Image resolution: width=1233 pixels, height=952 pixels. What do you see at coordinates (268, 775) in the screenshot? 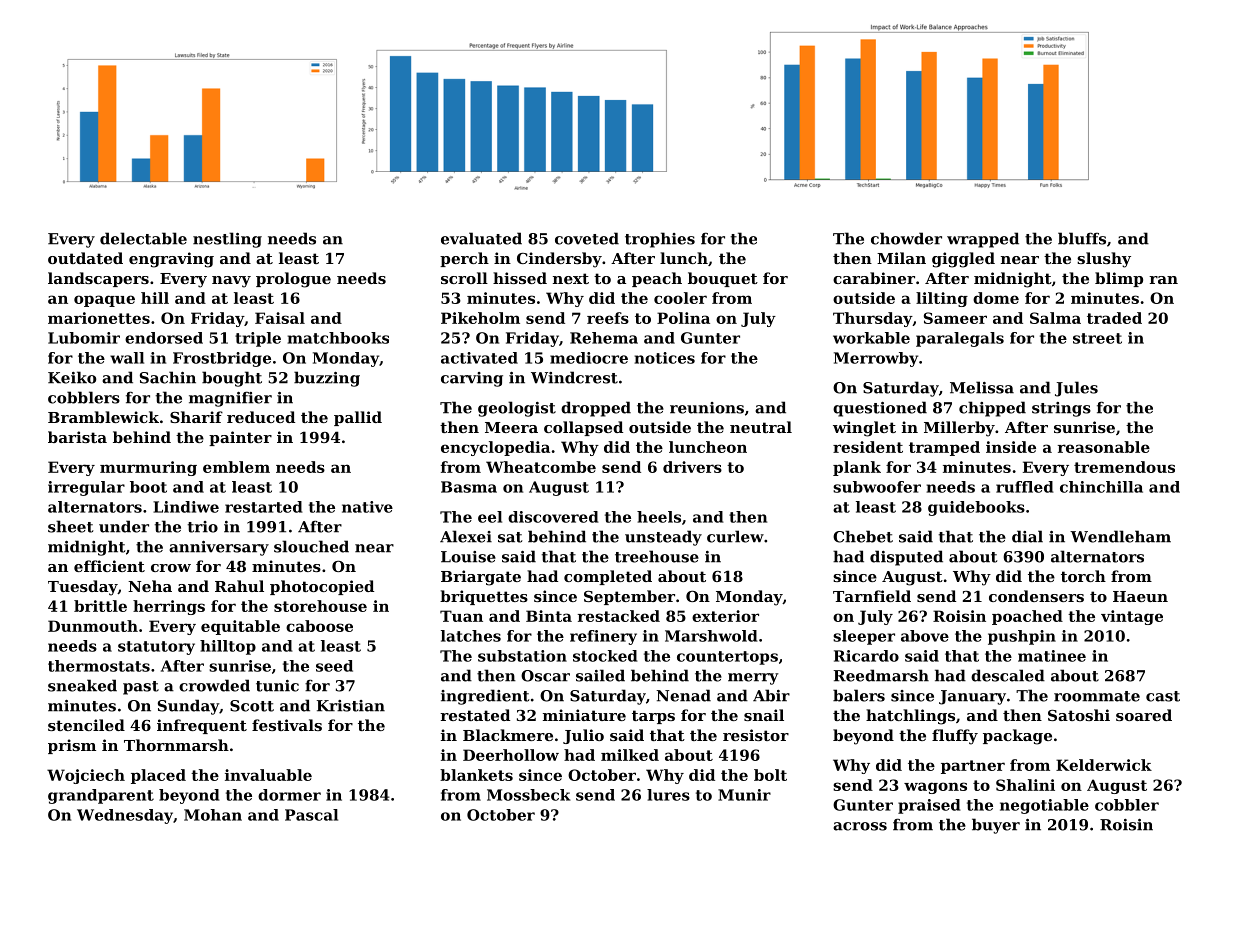
I see `invaluable` at bounding box center [268, 775].
